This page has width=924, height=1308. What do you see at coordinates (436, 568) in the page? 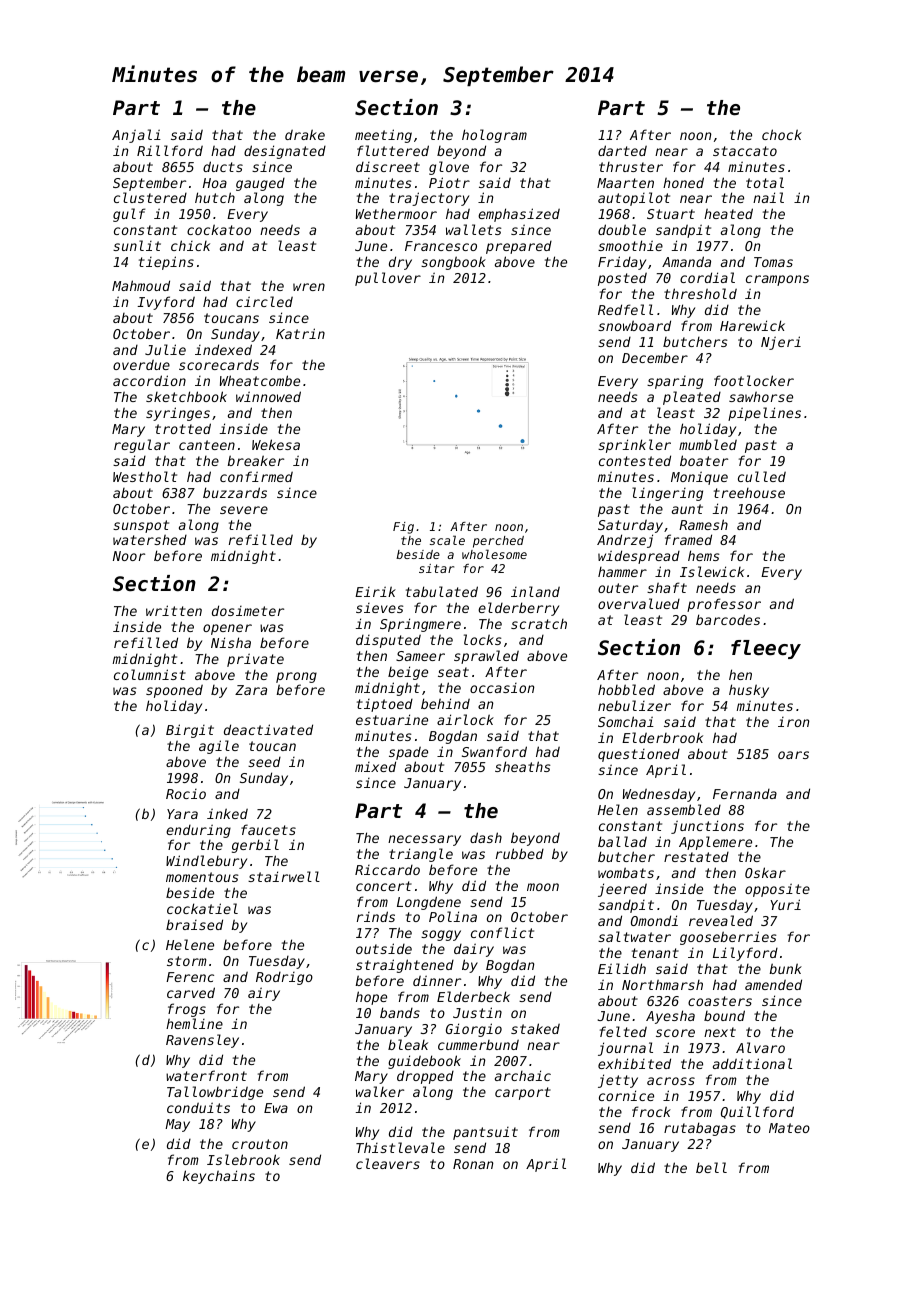
I see `sitar` at bounding box center [436, 568].
